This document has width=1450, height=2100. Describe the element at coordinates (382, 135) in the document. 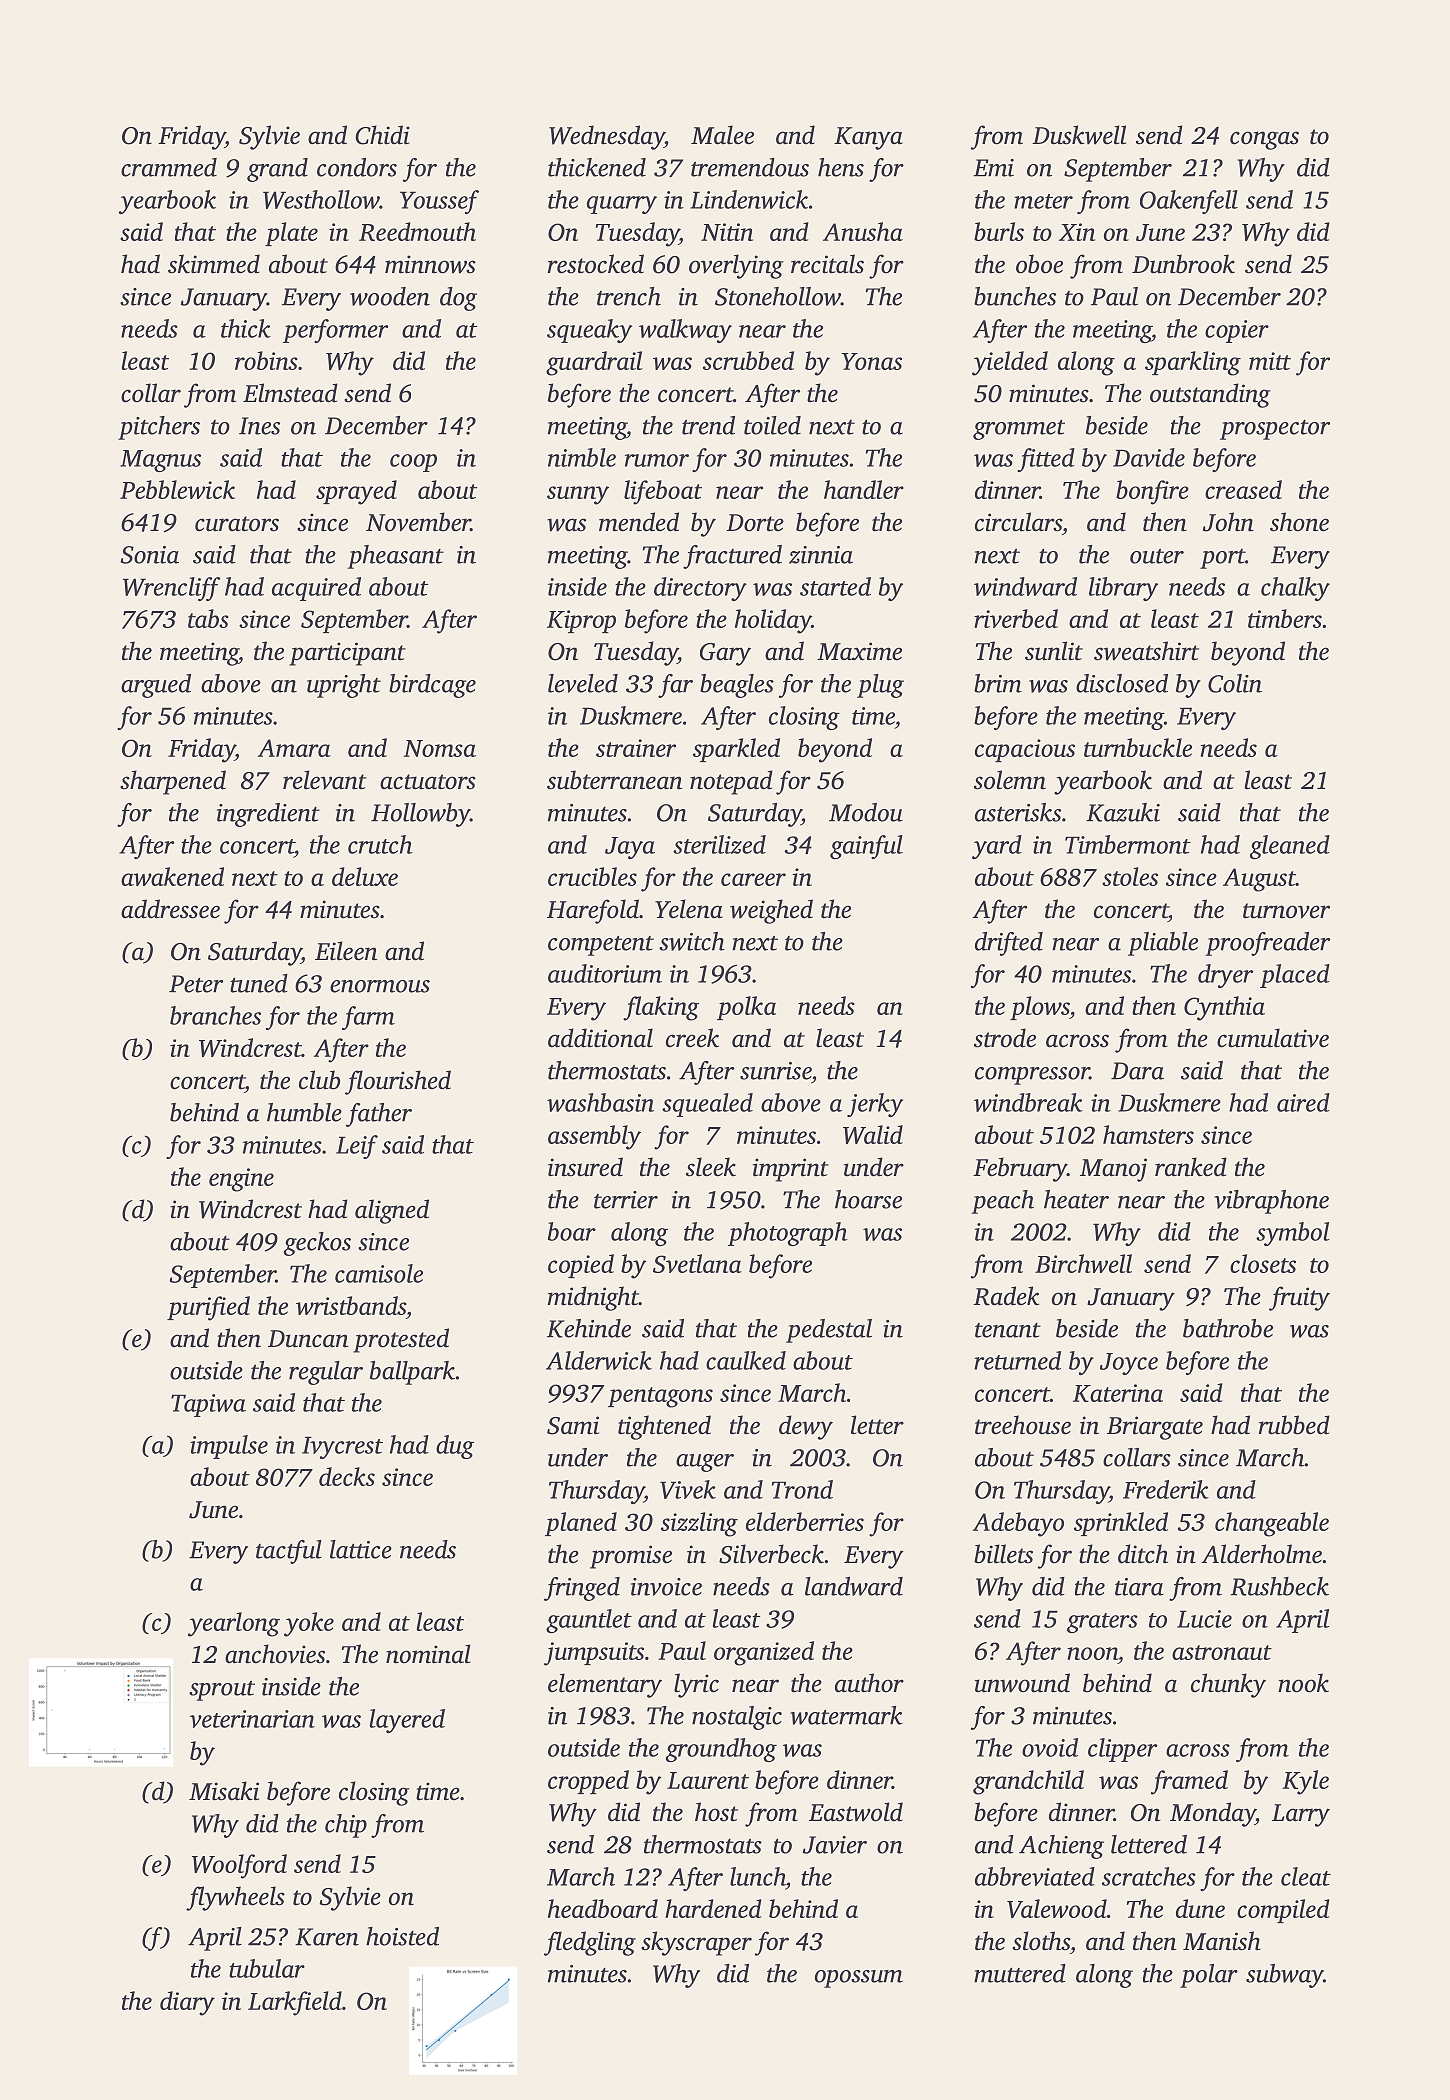

I see `Chidi` at that location.
